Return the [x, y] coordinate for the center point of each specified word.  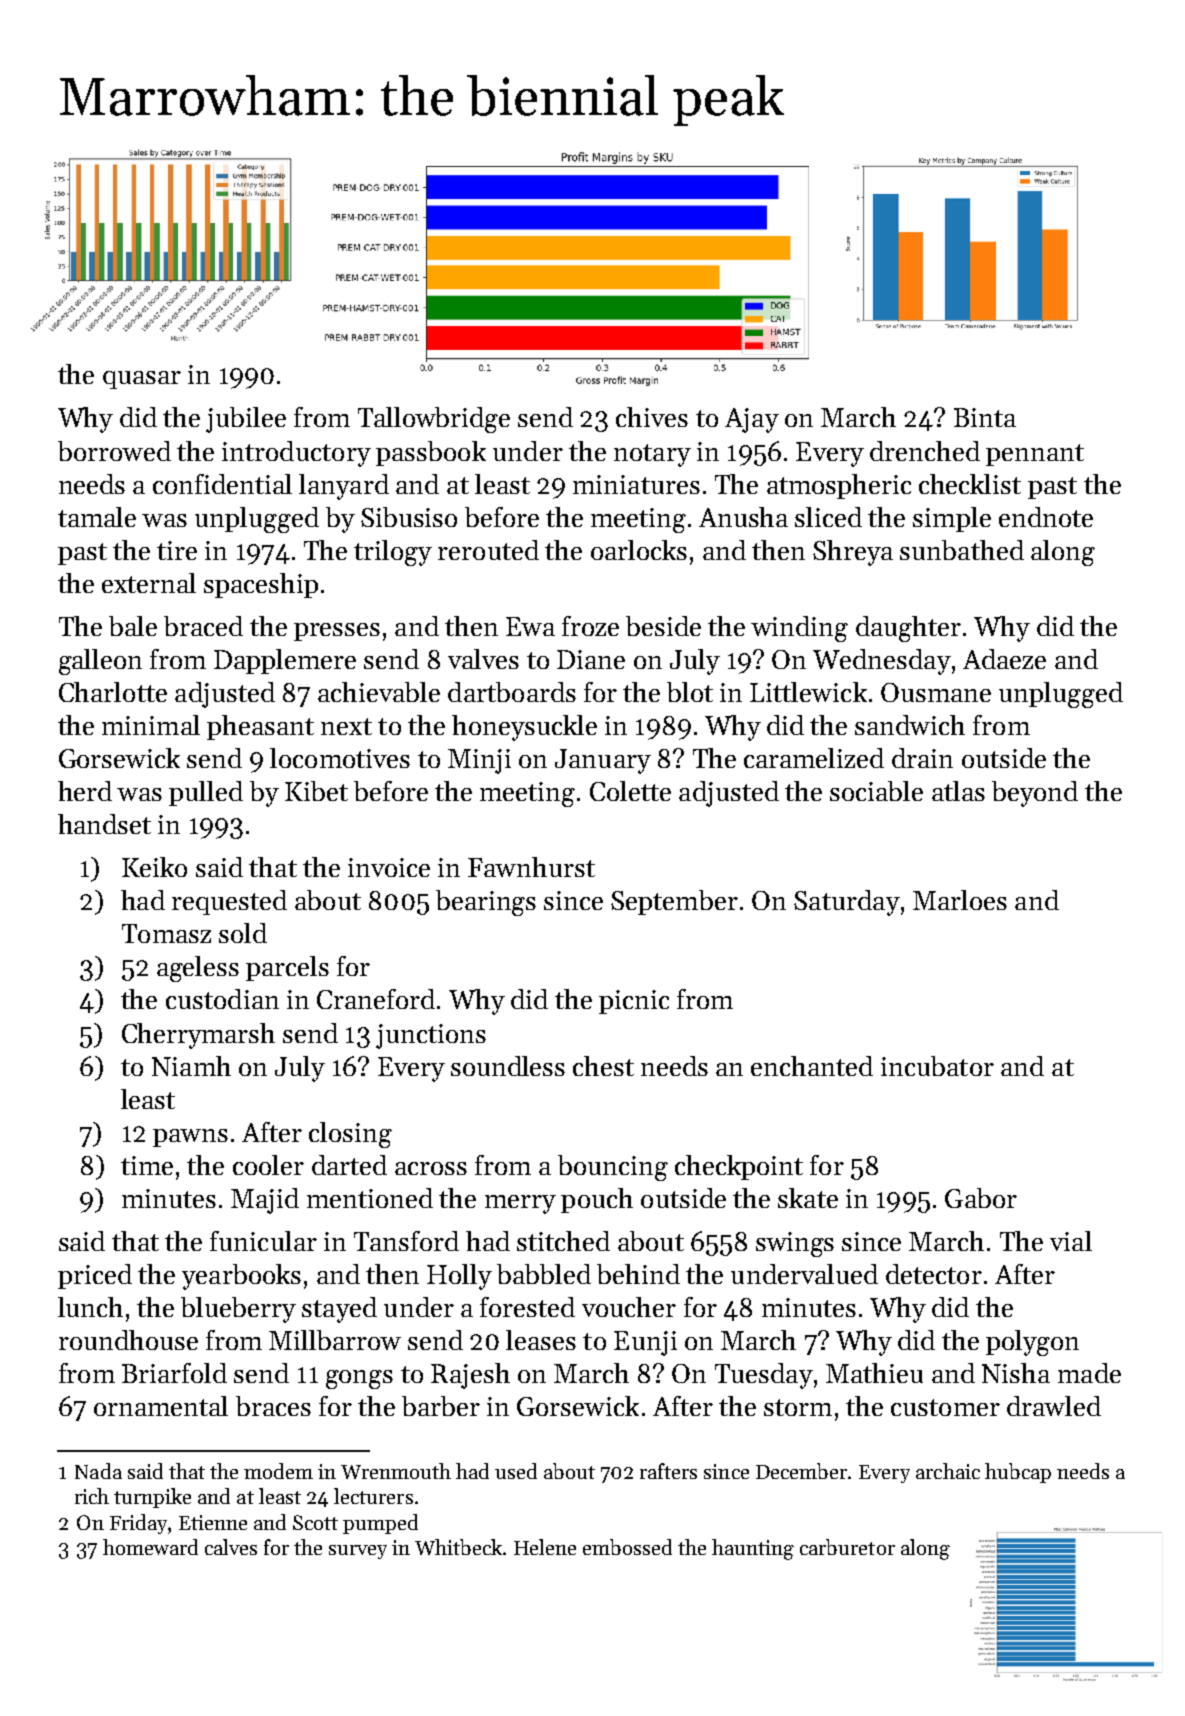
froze [590, 626]
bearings [486, 903]
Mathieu [874, 1373]
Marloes [960, 900]
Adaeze [1004, 659]
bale [133, 626]
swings [795, 1244]
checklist [970, 484]
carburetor [847, 1547]
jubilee [246, 420]
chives [652, 417]
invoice [389, 867]
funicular [263, 1241]
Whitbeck [459, 1547]
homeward [150, 1547]
